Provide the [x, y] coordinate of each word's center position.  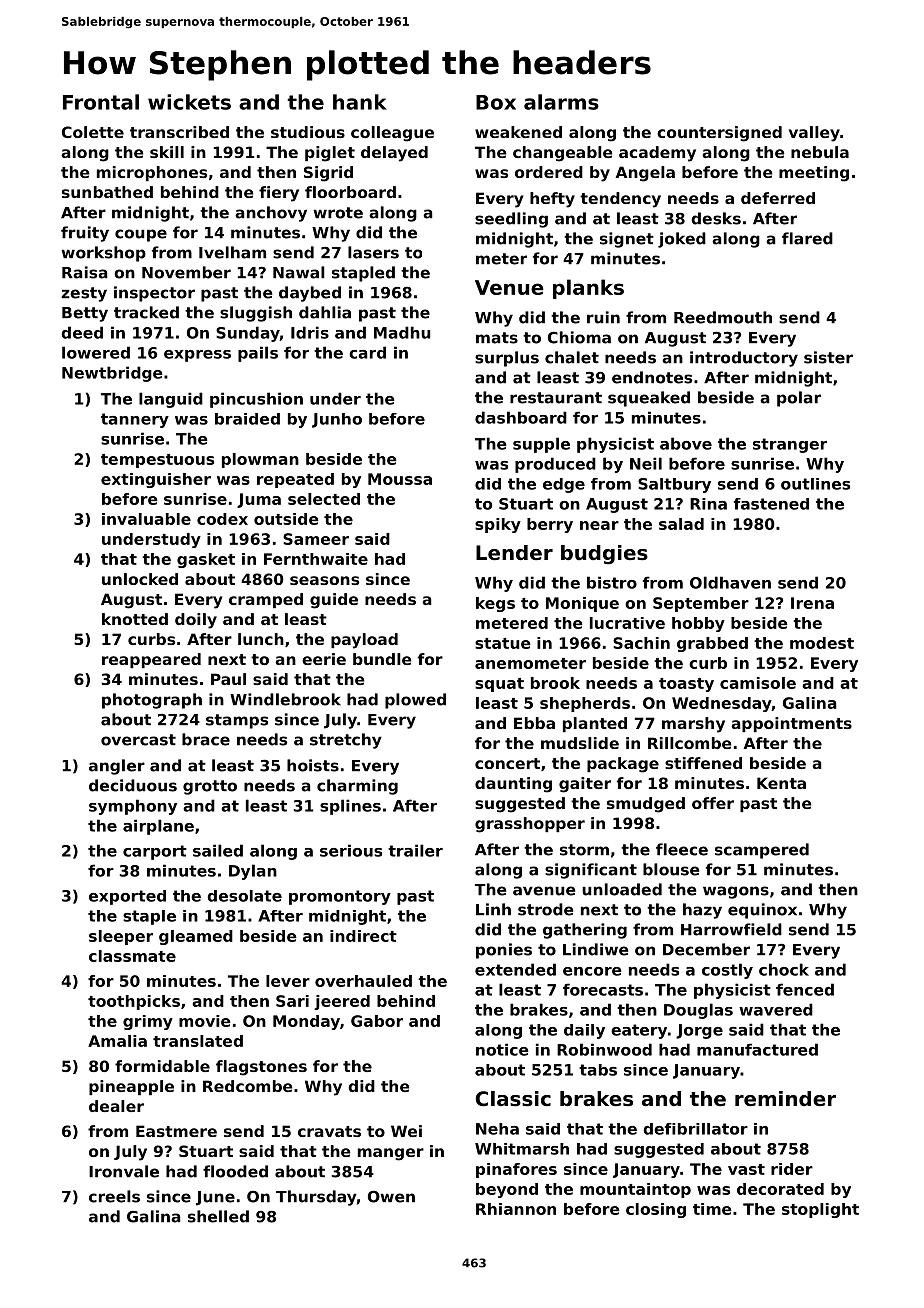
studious [308, 132]
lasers [373, 252]
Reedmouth [723, 317]
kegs [495, 604]
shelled [218, 1216]
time [712, 1209]
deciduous [133, 785]
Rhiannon [516, 1209]
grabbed [712, 644]
